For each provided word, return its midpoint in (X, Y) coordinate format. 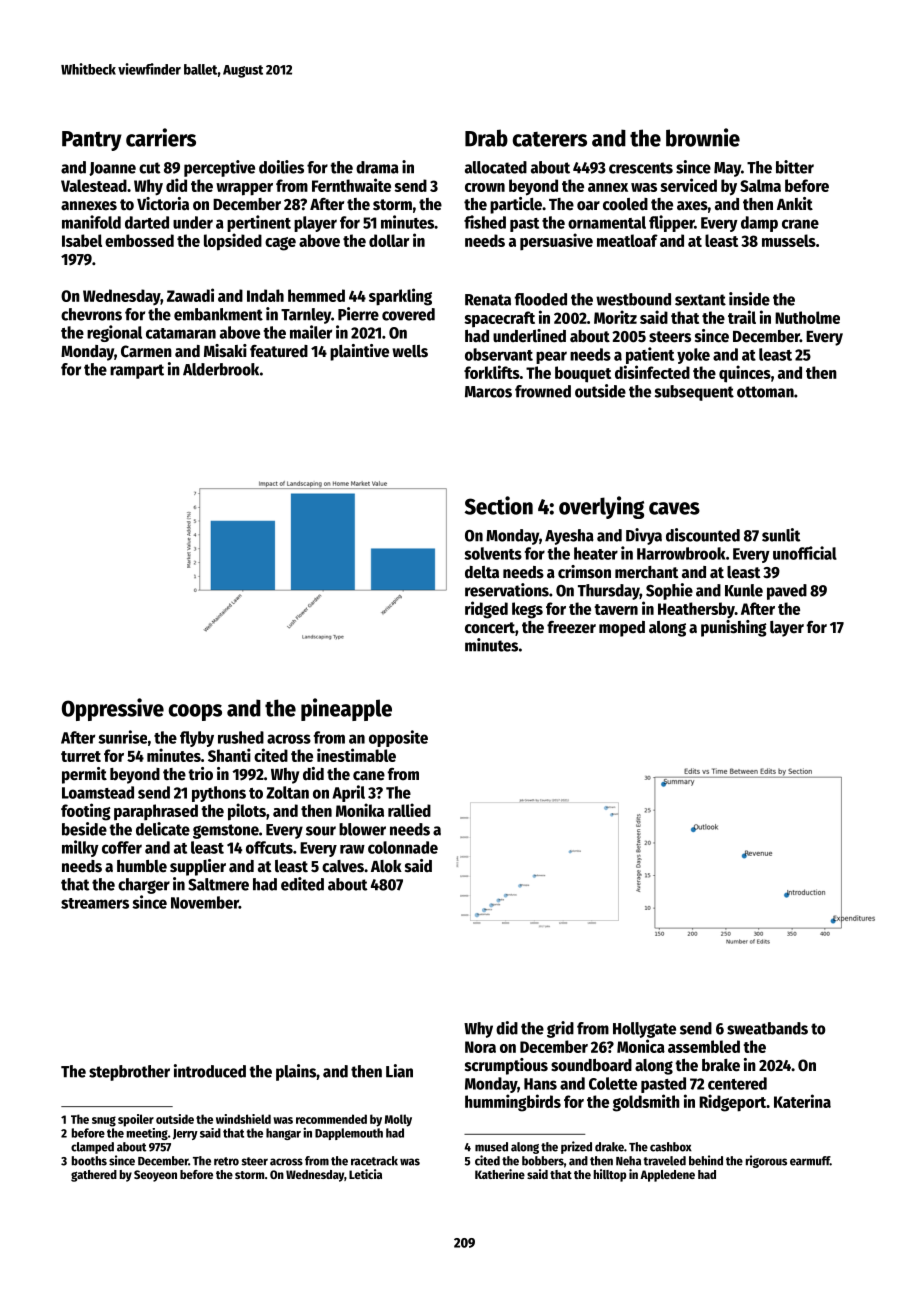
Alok (386, 866)
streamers (95, 903)
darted (147, 222)
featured (279, 351)
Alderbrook (221, 369)
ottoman (765, 392)
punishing (734, 628)
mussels (789, 240)
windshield (243, 1119)
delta (482, 572)
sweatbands (767, 1028)
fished (485, 222)
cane (369, 776)
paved (787, 592)
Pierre (358, 314)
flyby (197, 739)
